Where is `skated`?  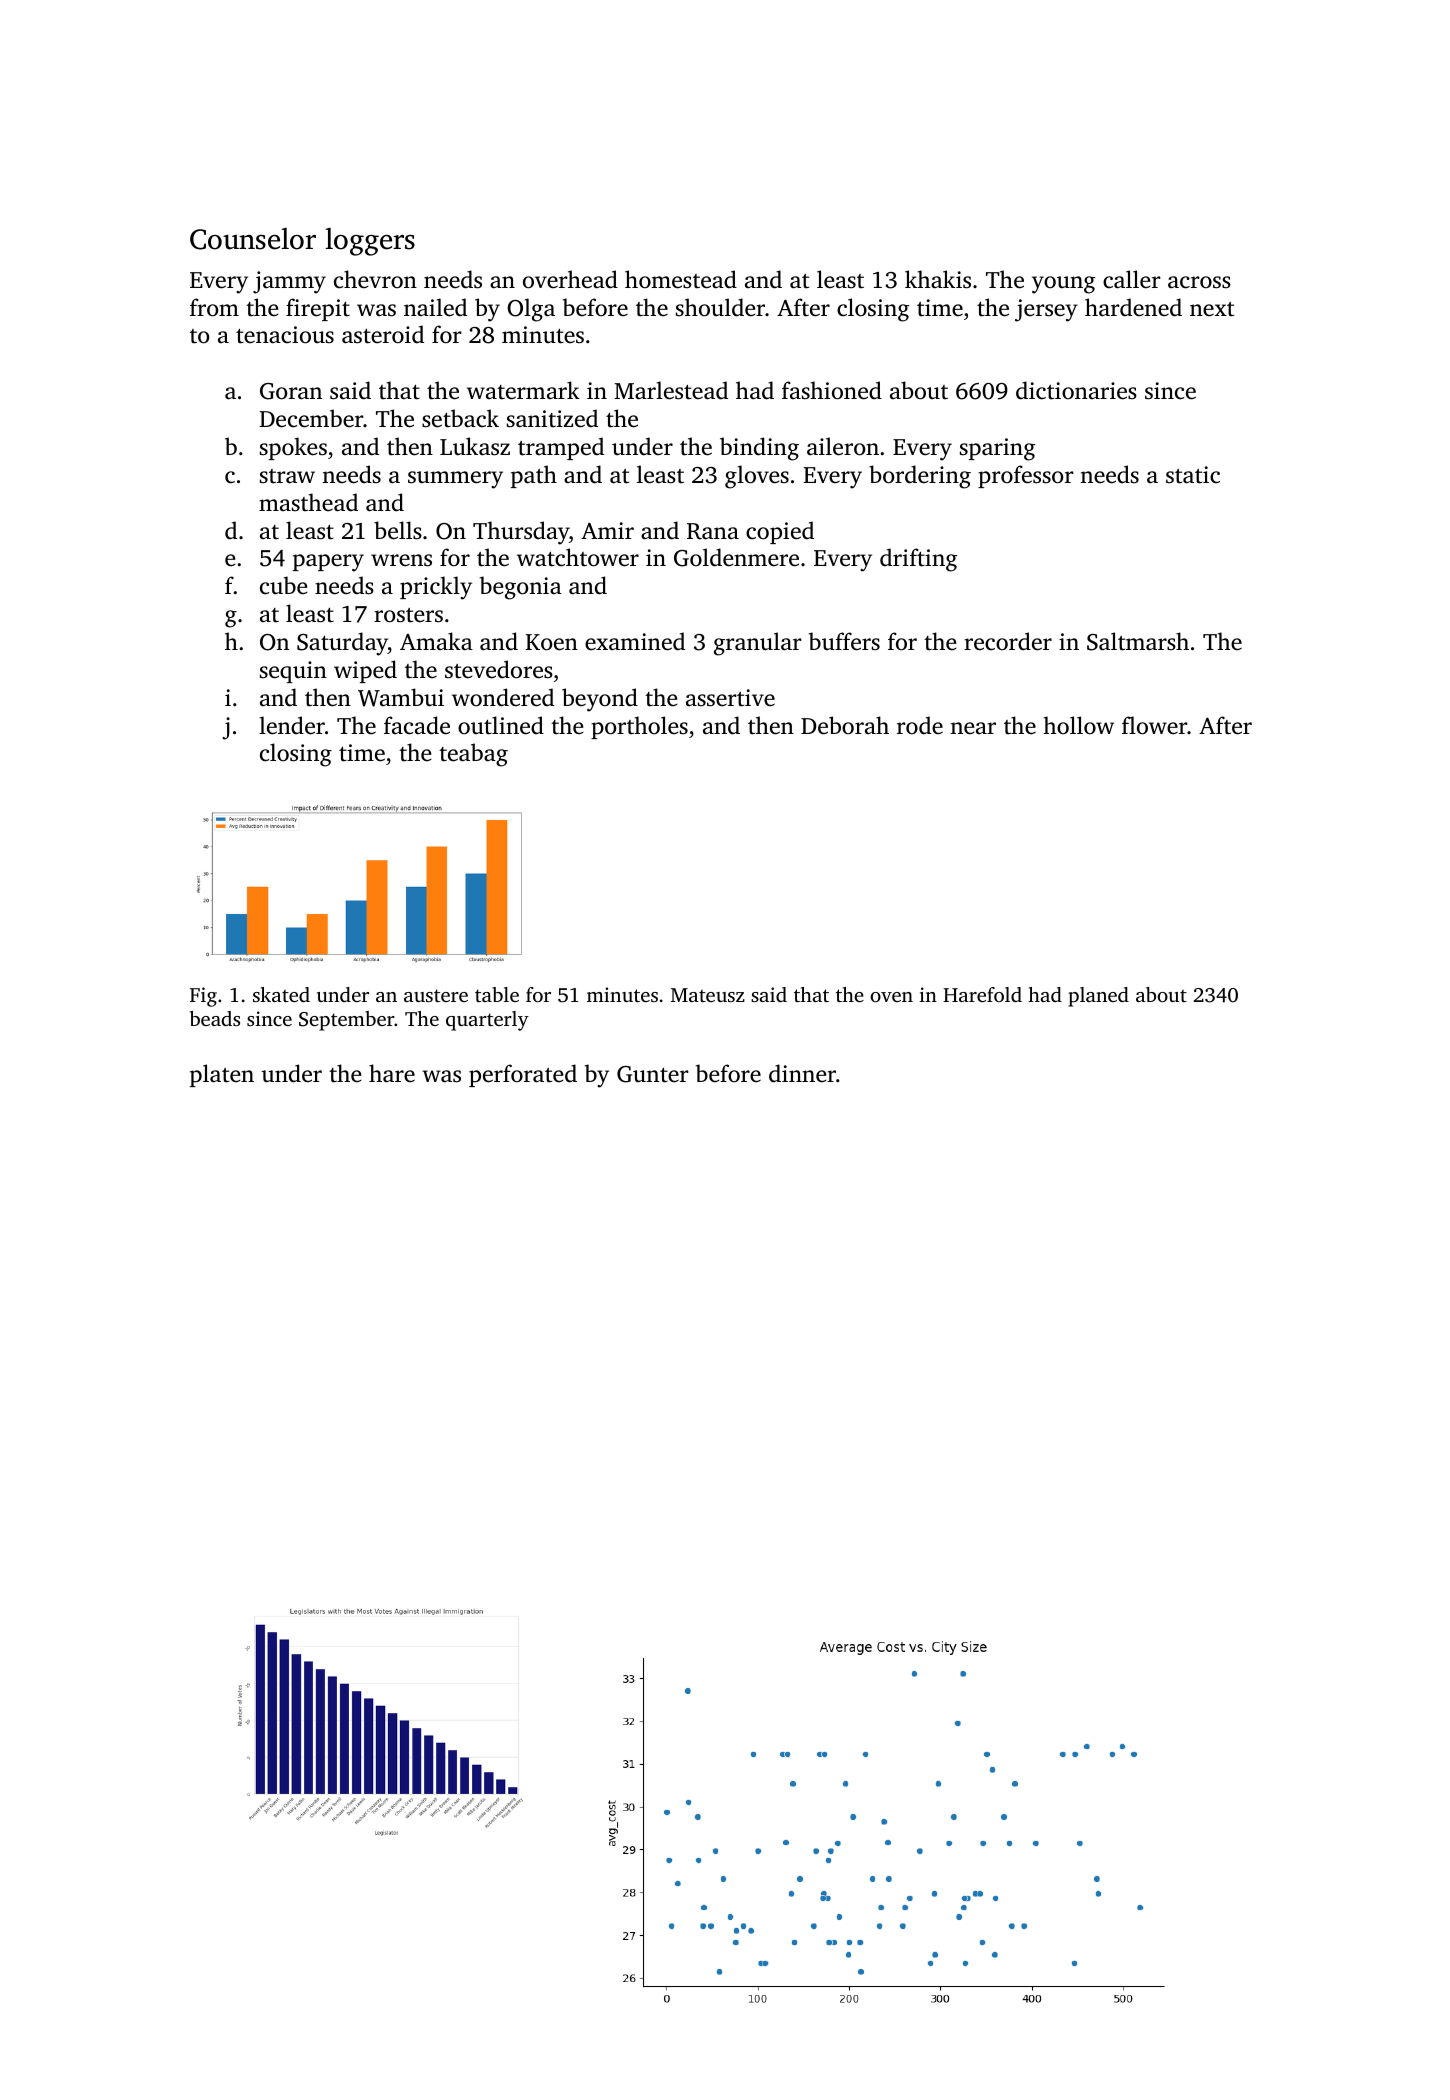
skated is located at coordinates (281, 994).
